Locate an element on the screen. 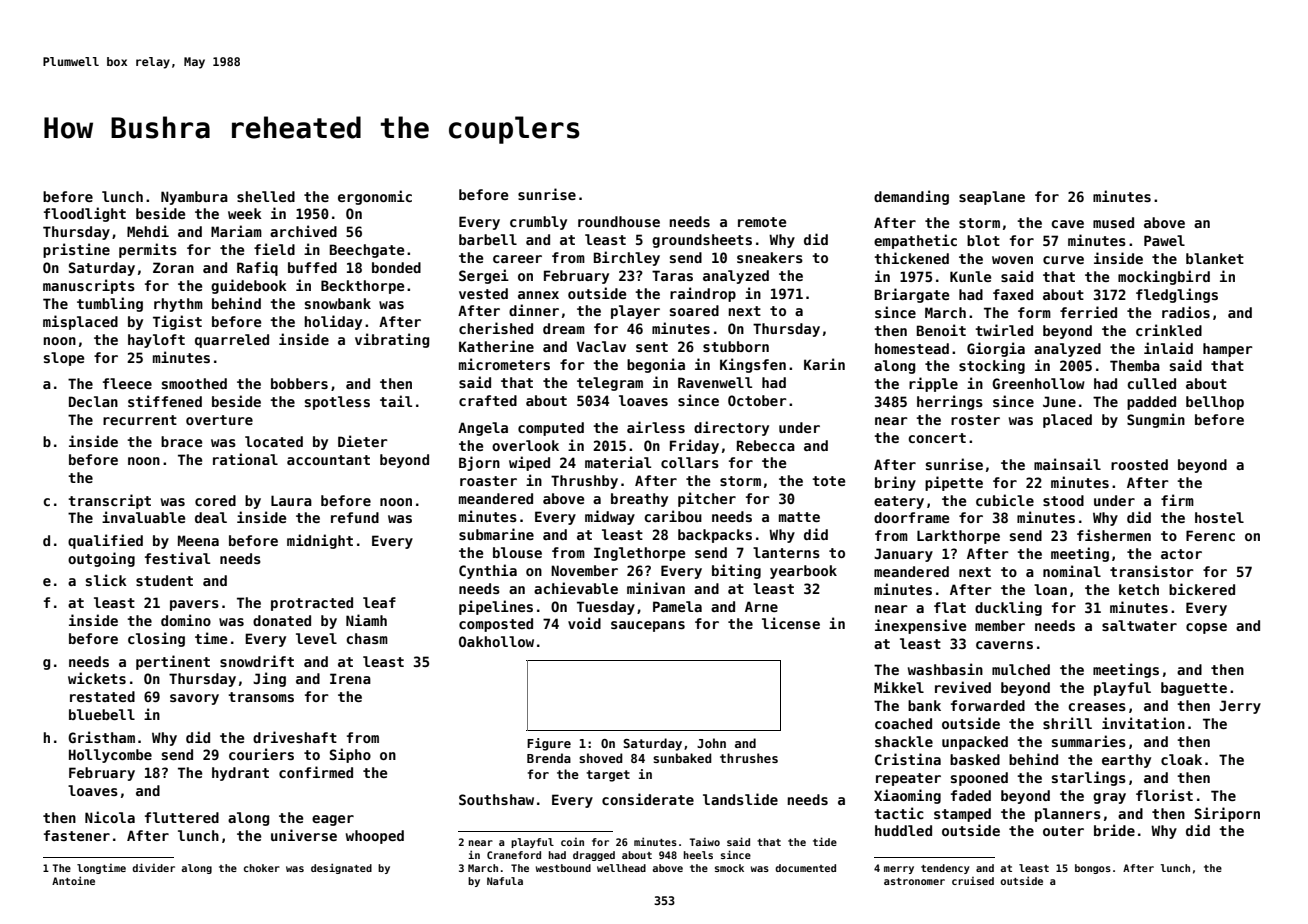 This screenshot has height=924, width=1308. Nafula is located at coordinates (505, 881).
